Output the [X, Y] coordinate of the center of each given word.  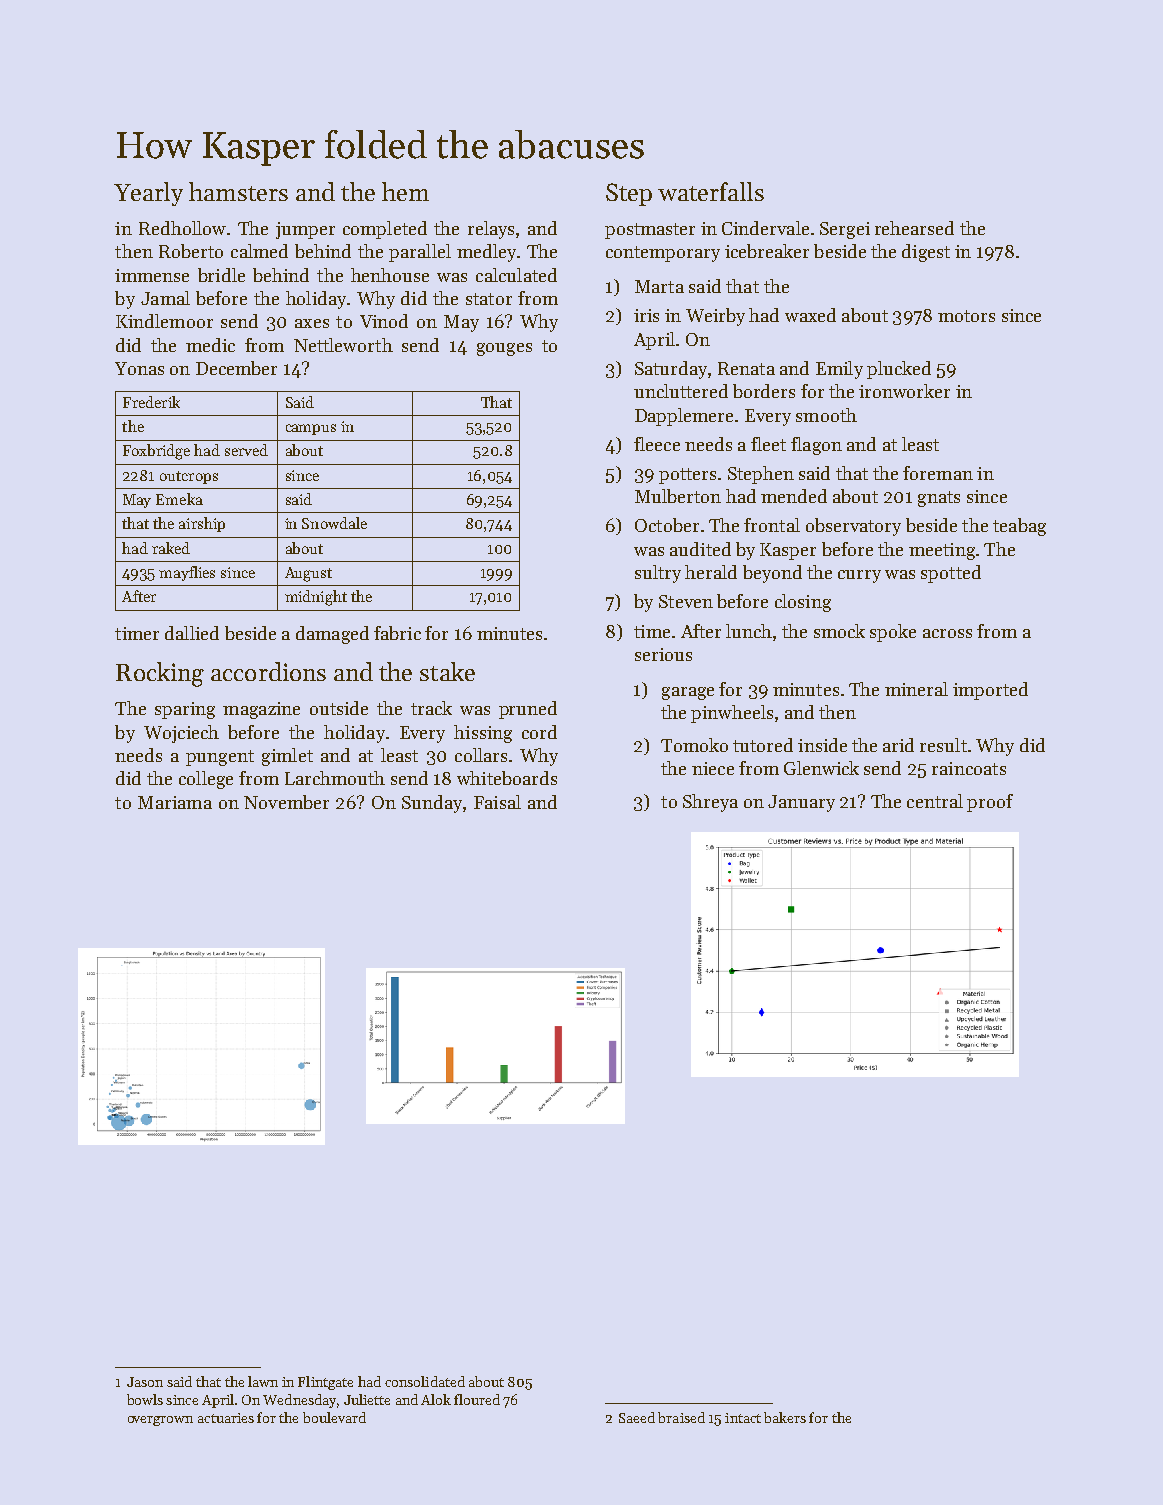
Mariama [175, 802]
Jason [145, 1382]
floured [477, 1399]
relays [491, 230]
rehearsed [914, 228]
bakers [785, 1417]
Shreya [710, 803]
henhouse [390, 275]
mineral [916, 689]
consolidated [425, 1381]
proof [990, 803]
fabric [397, 633]
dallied [192, 633]
